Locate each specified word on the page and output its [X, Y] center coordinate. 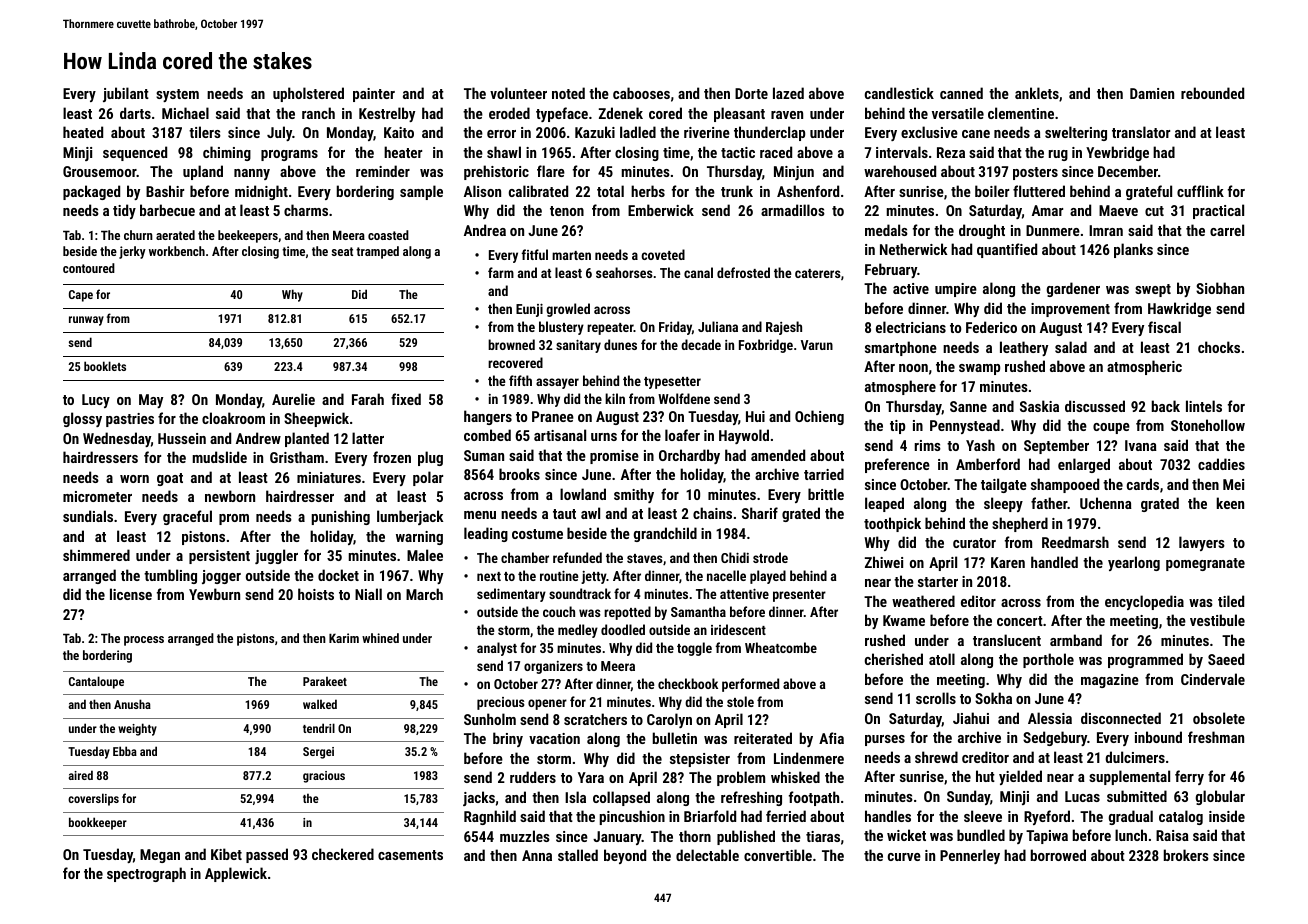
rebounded [1212, 93]
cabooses [641, 93]
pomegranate [1205, 564]
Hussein [182, 438]
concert [1020, 621]
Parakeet [325, 681]
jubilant [126, 94]
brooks [519, 474]
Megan [160, 856]
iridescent [738, 629]
